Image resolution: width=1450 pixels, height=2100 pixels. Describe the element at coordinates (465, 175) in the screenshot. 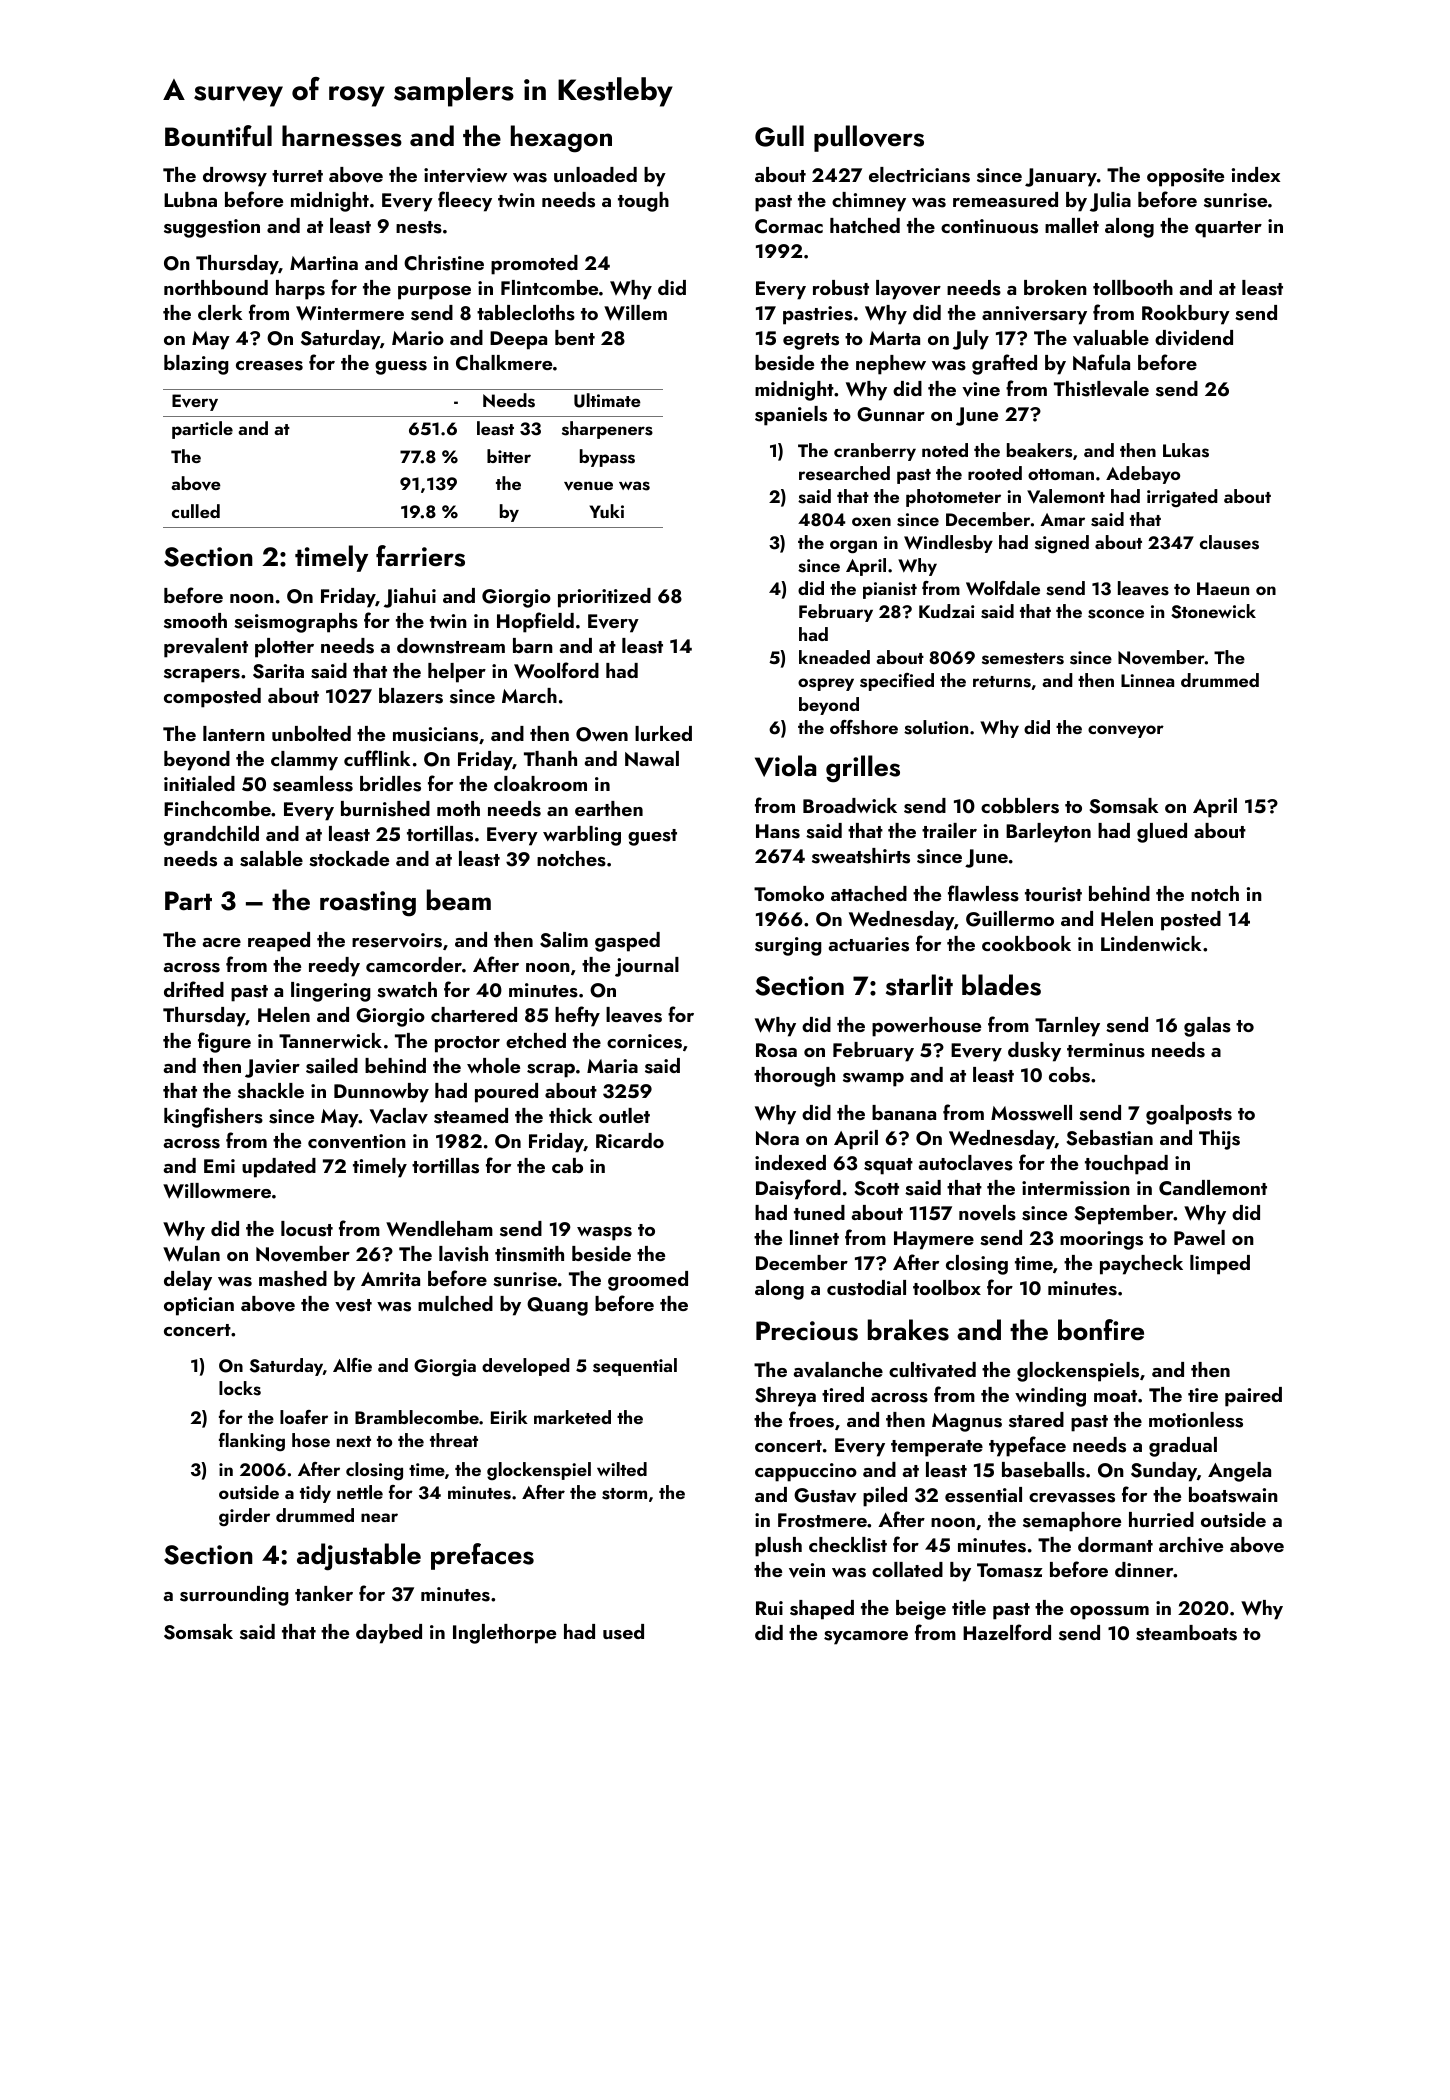

I see `interview` at that location.
